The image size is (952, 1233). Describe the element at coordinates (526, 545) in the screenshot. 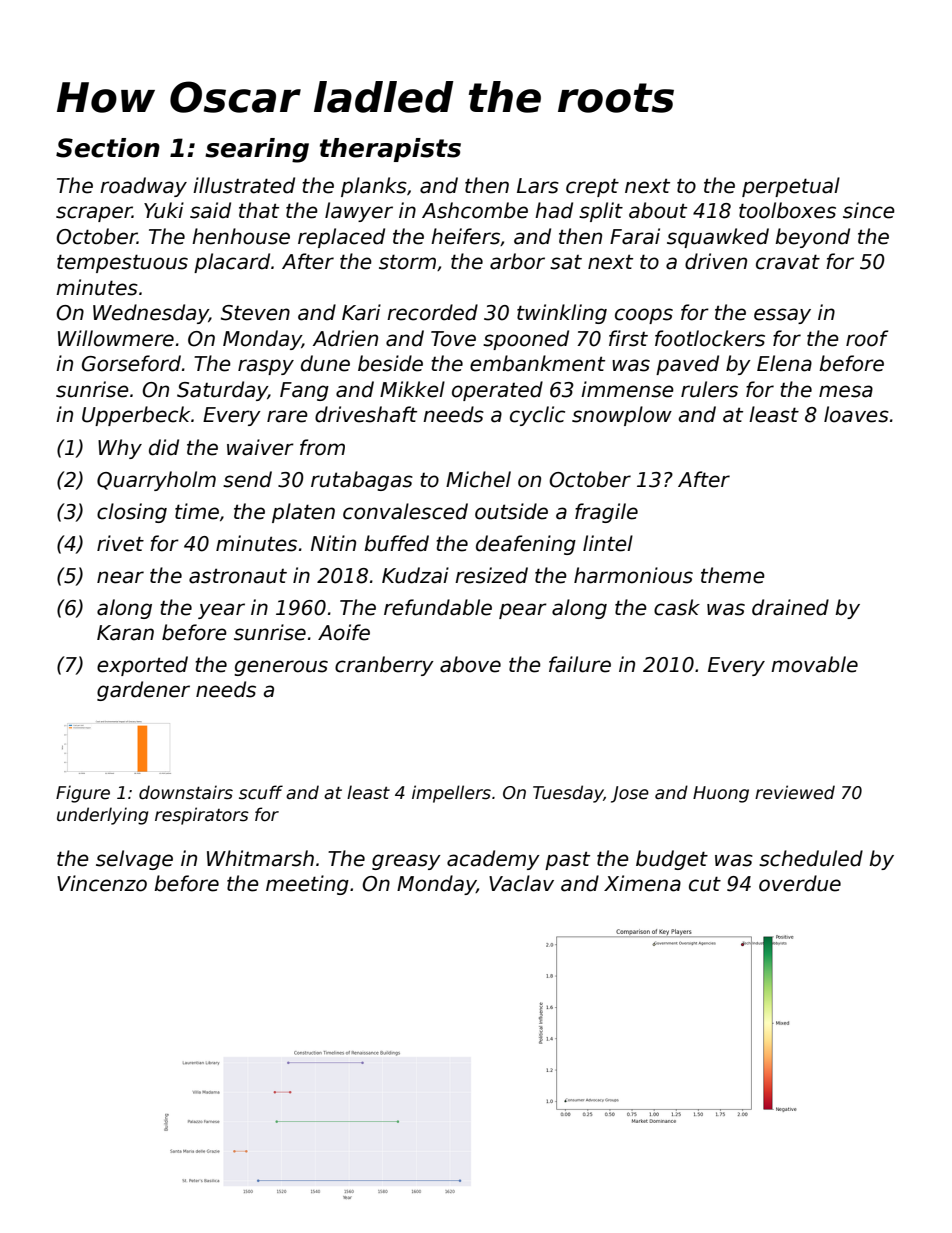

I see `deafening` at that location.
